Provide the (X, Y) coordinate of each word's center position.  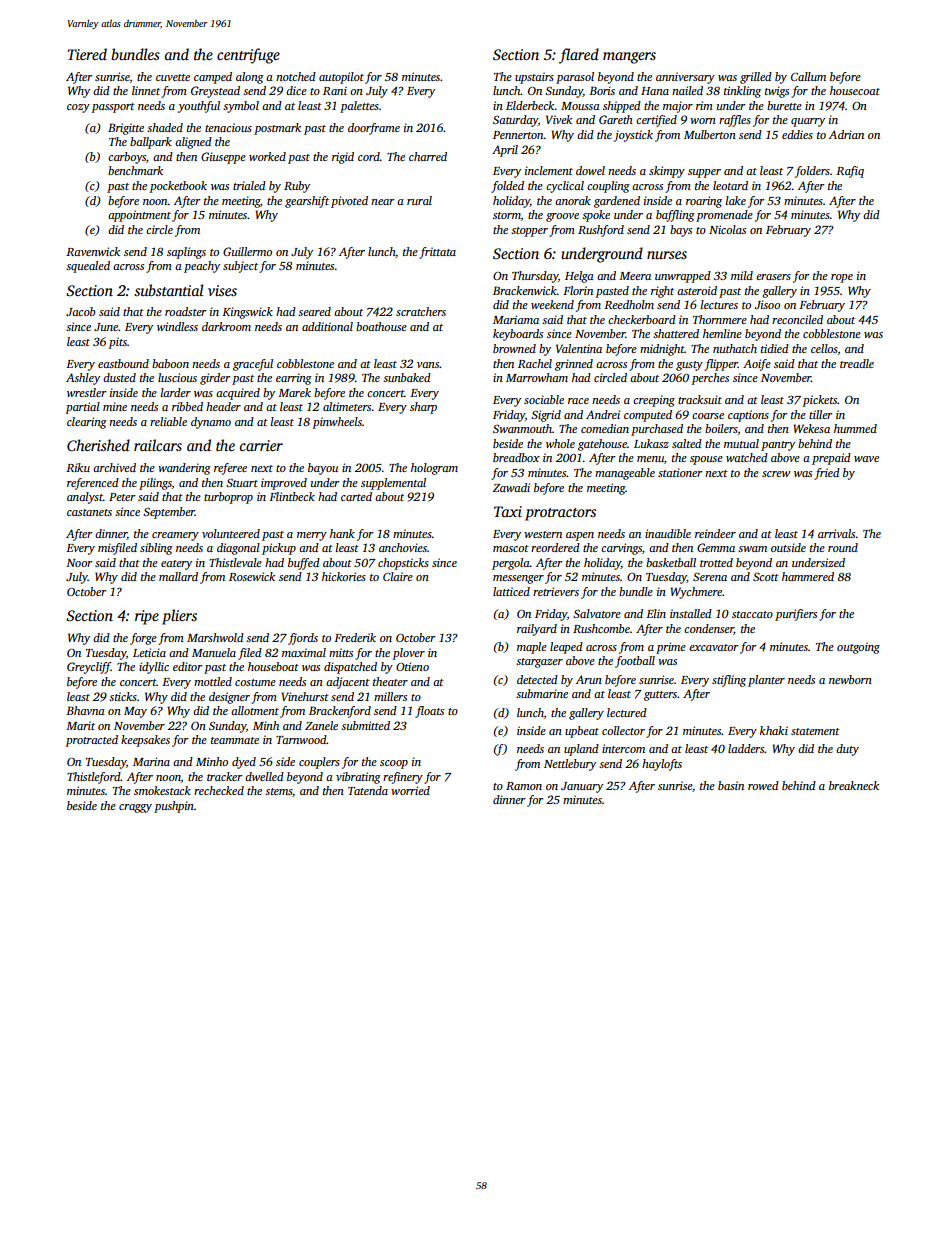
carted (356, 496)
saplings (186, 253)
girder (215, 379)
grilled (756, 78)
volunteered (231, 533)
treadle (857, 363)
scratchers (421, 311)
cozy (78, 108)
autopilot (341, 78)
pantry (778, 446)
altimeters (347, 406)
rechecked (219, 790)
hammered (808, 576)
